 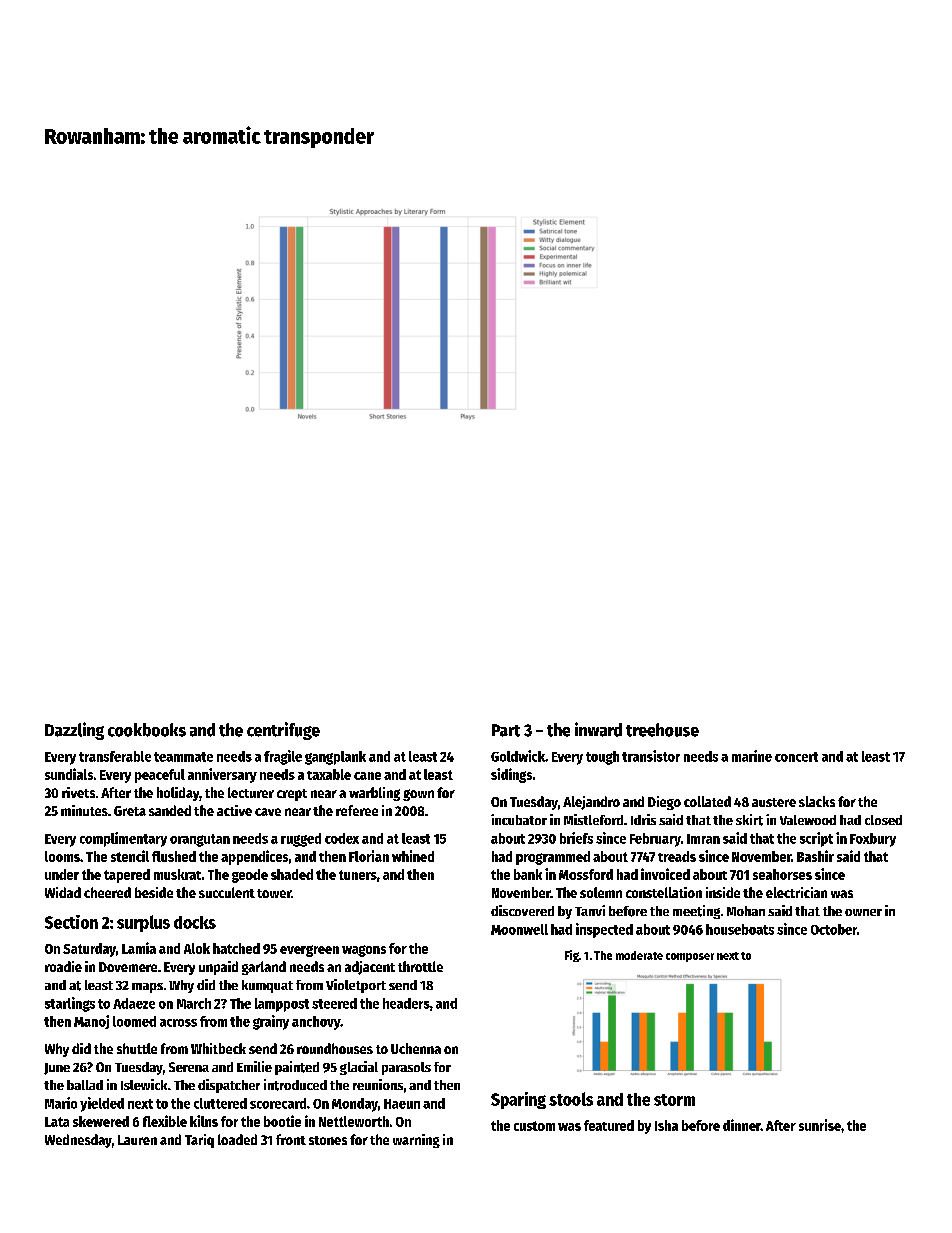 What do you see at coordinates (522, 910) in the screenshot?
I see `discovered` at bounding box center [522, 910].
